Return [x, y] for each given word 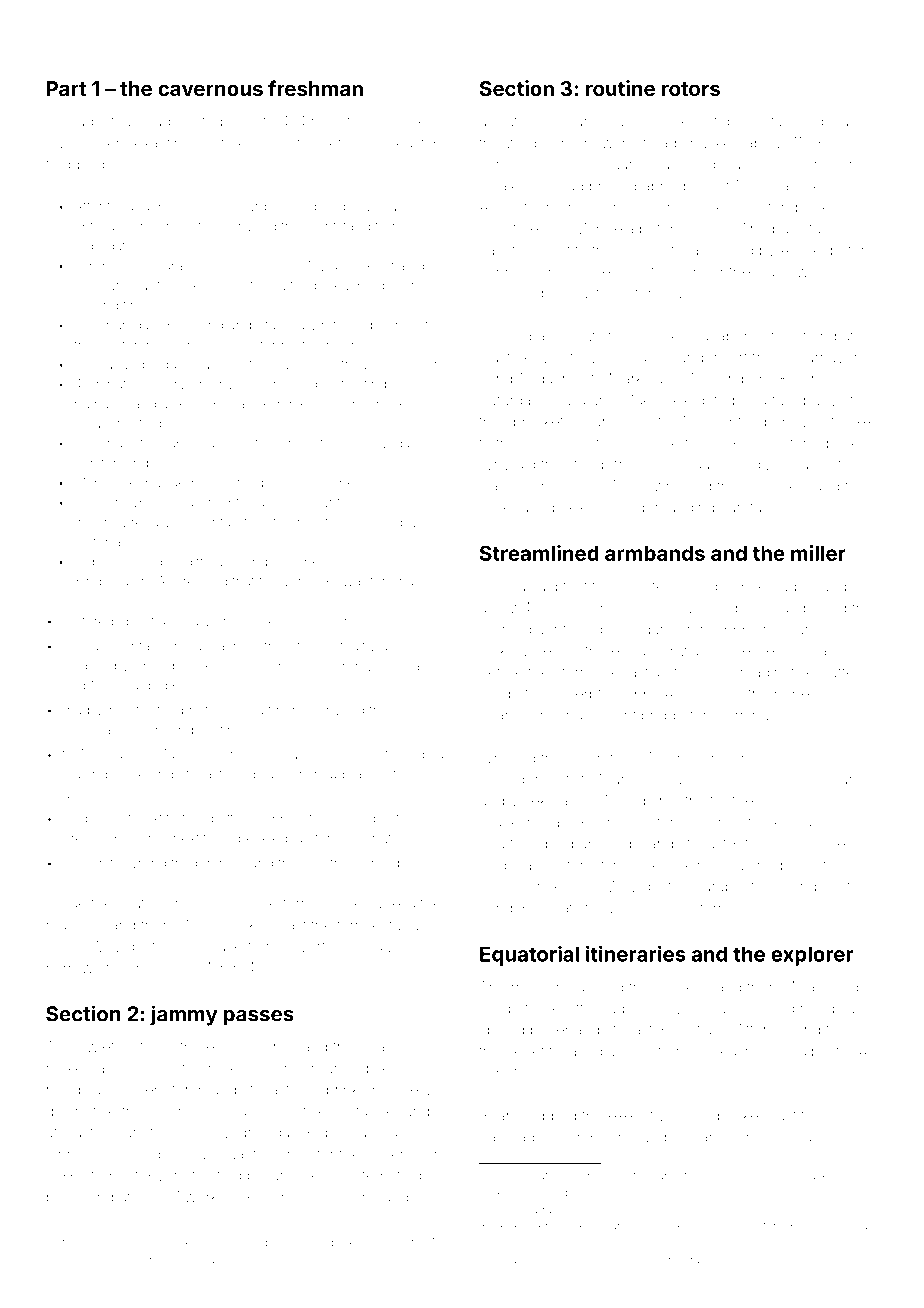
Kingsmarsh [111, 583]
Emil [115, 1259]
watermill [618, 336]
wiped [732, 251]
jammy [184, 1015]
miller [818, 553]
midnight [361, 820]
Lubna [790, 1137]
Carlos [851, 779]
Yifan [774, 121]
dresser [86, 839]
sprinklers [351, 1091]
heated [199, 121]
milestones [348, 121]
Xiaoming [194, 326]
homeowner [400, 502]
